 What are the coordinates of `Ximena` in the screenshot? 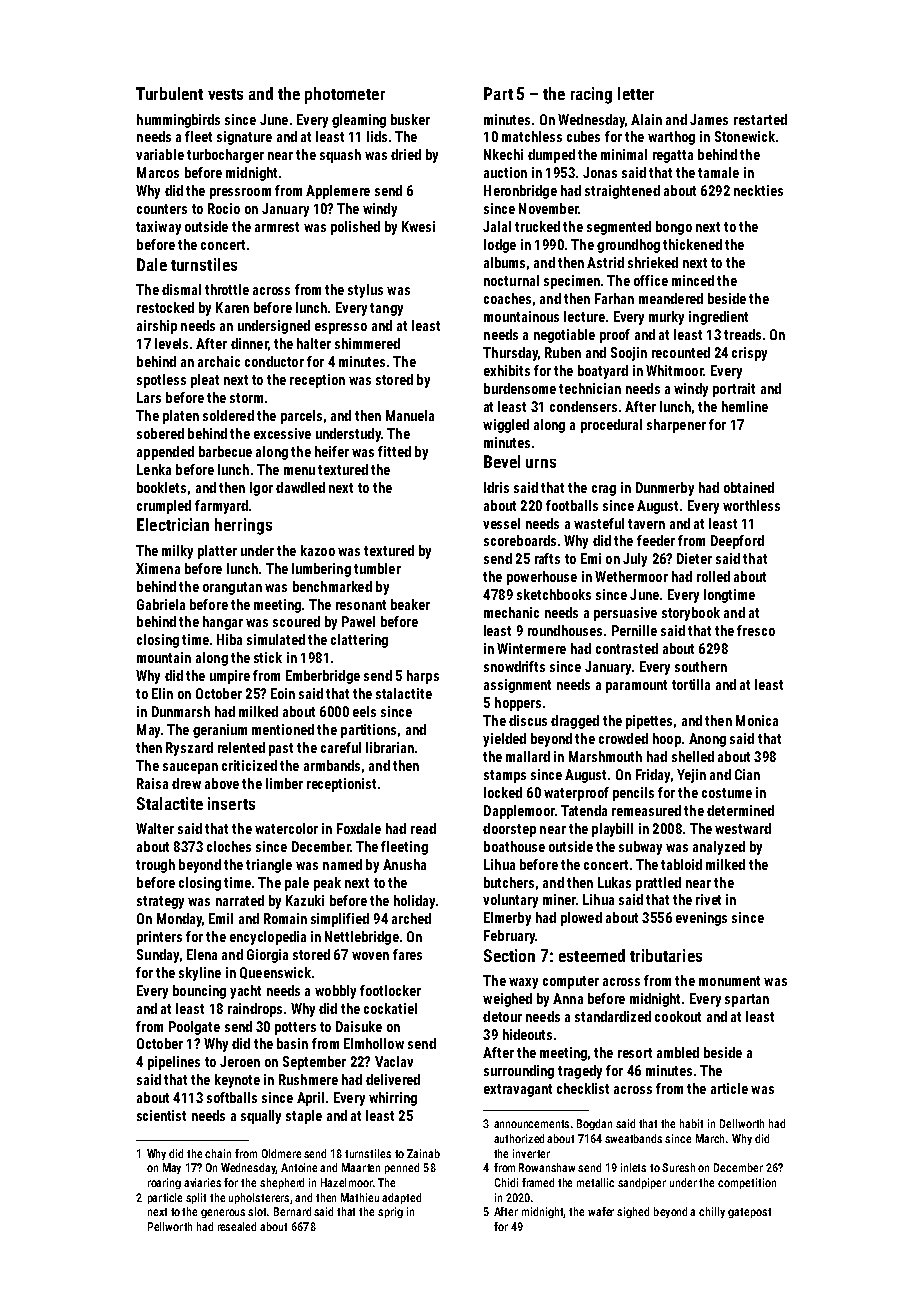 It's located at (158, 568).
